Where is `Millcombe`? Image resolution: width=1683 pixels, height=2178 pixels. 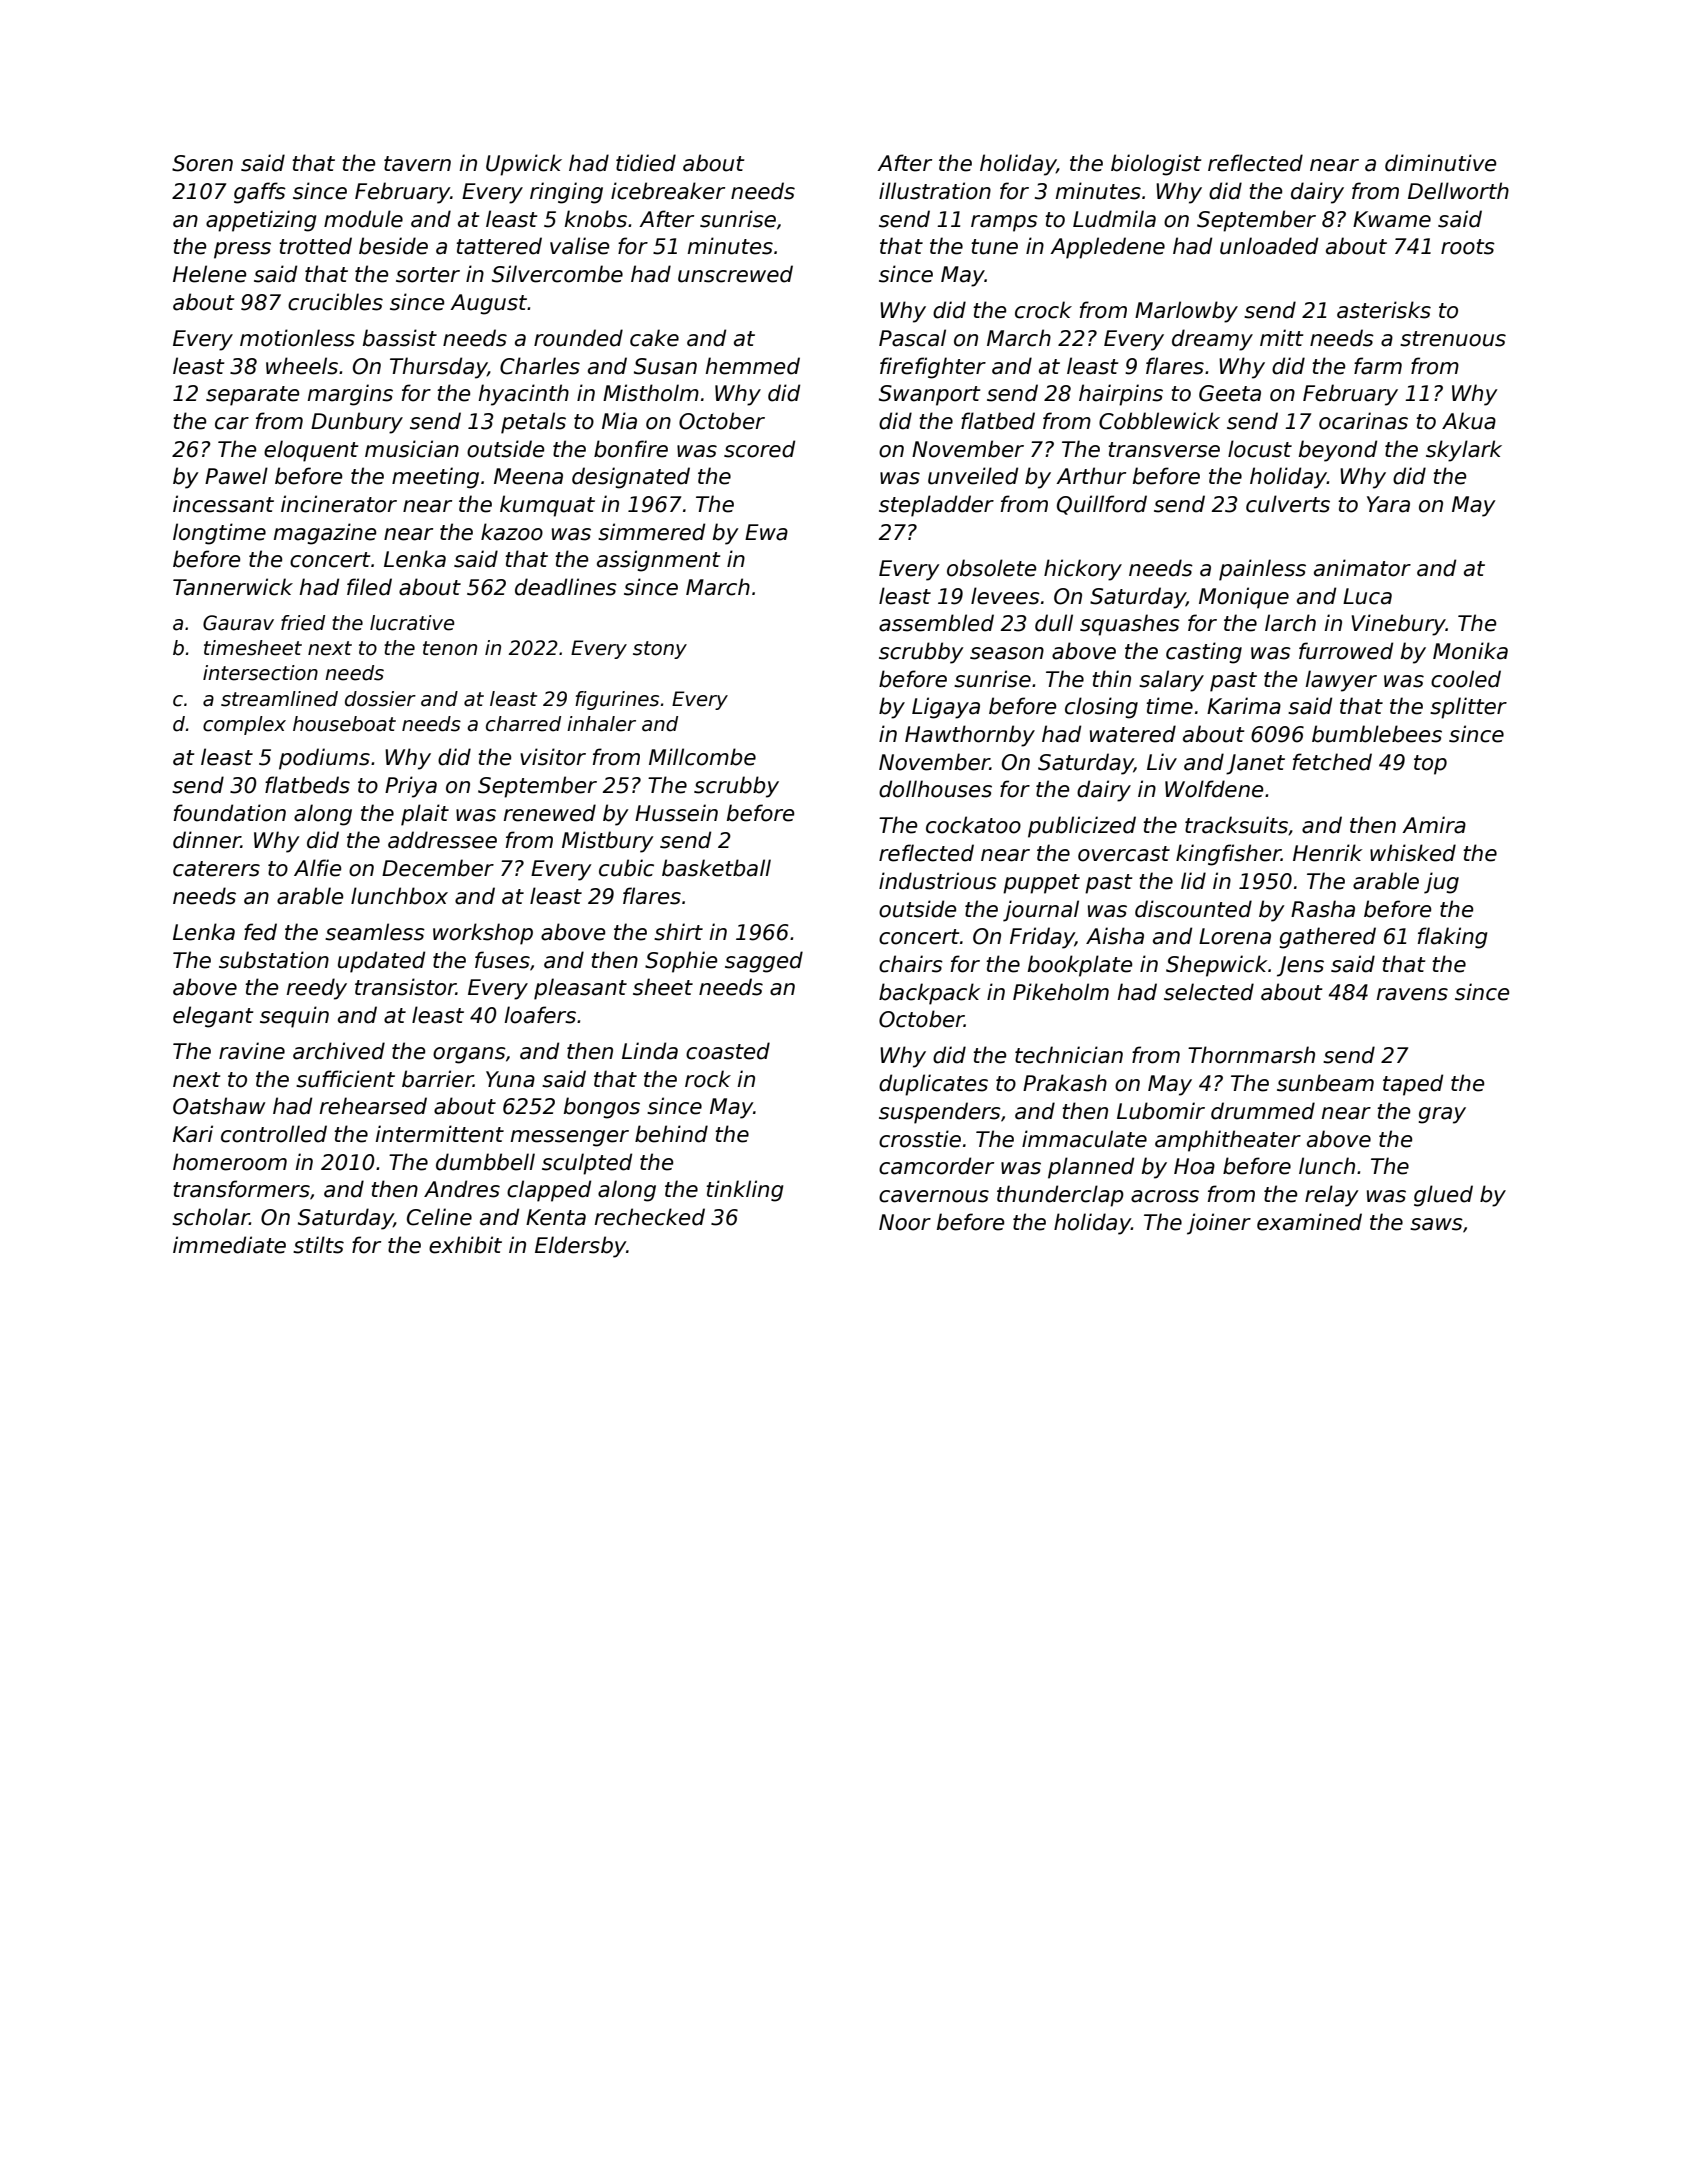 Millcombe is located at coordinates (702, 757).
